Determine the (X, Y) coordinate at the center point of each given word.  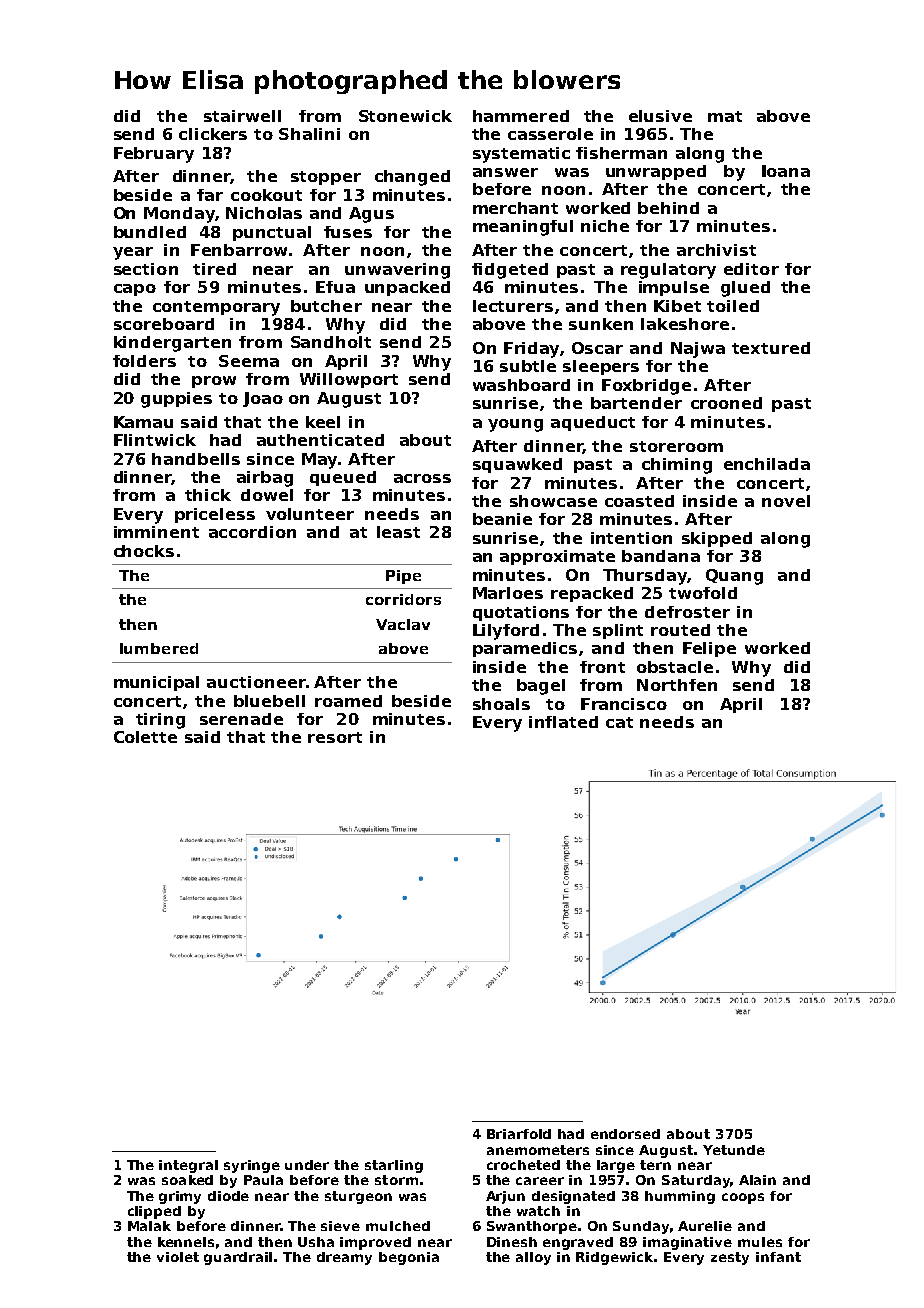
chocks (144, 551)
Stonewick (405, 116)
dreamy (344, 1258)
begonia (409, 1258)
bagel (541, 687)
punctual (272, 233)
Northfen (677, 685)
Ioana (786, 171)
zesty (730, 1258)
